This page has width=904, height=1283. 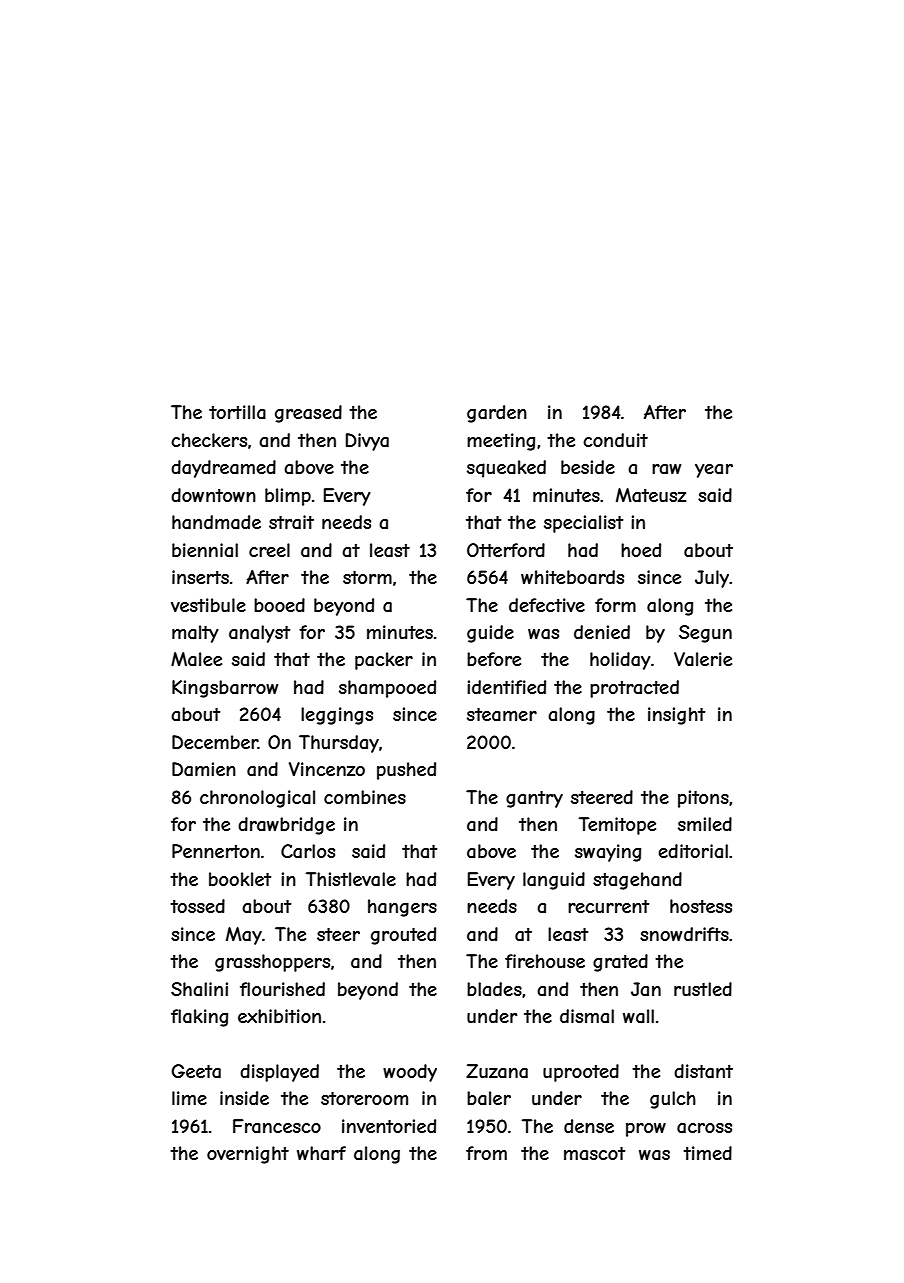 What do you see at coordinates (402, 908) in the page?
I see `hangers` at bounding box center [402, 908].
